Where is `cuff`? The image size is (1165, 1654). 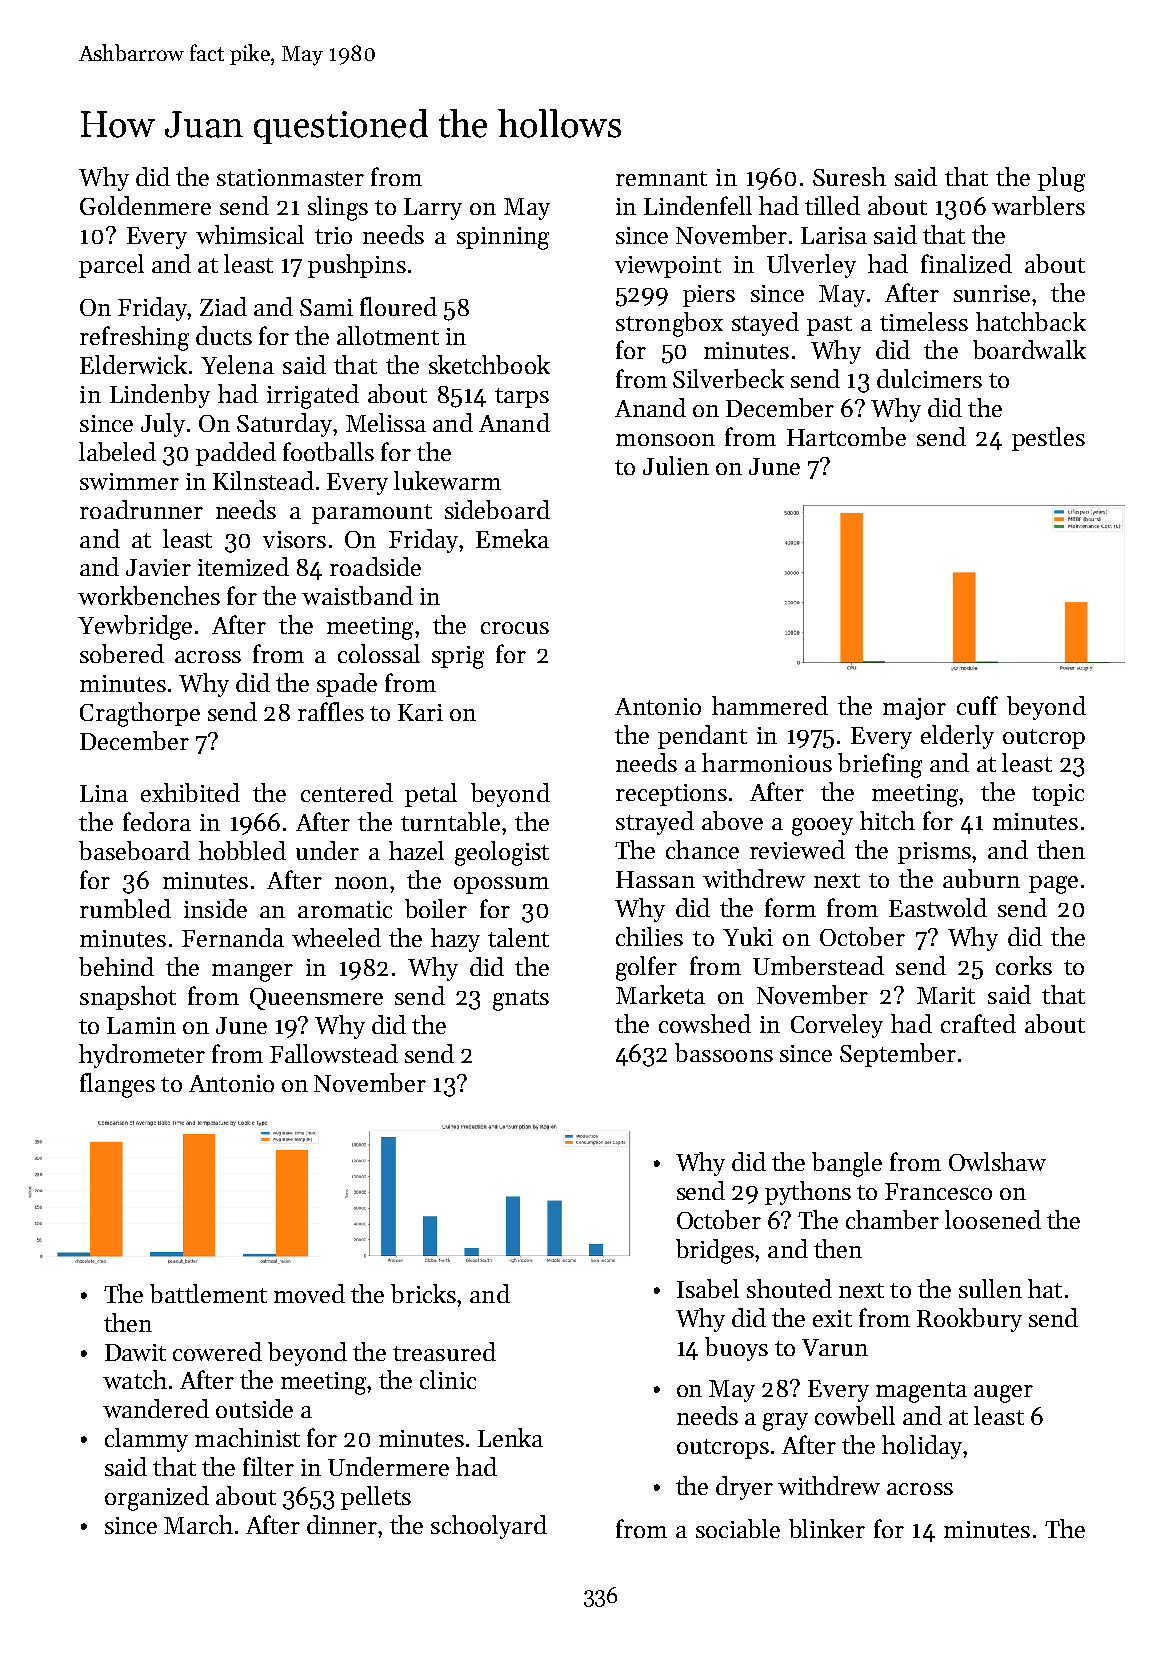
cuff is located at coordinates (977, 705).
